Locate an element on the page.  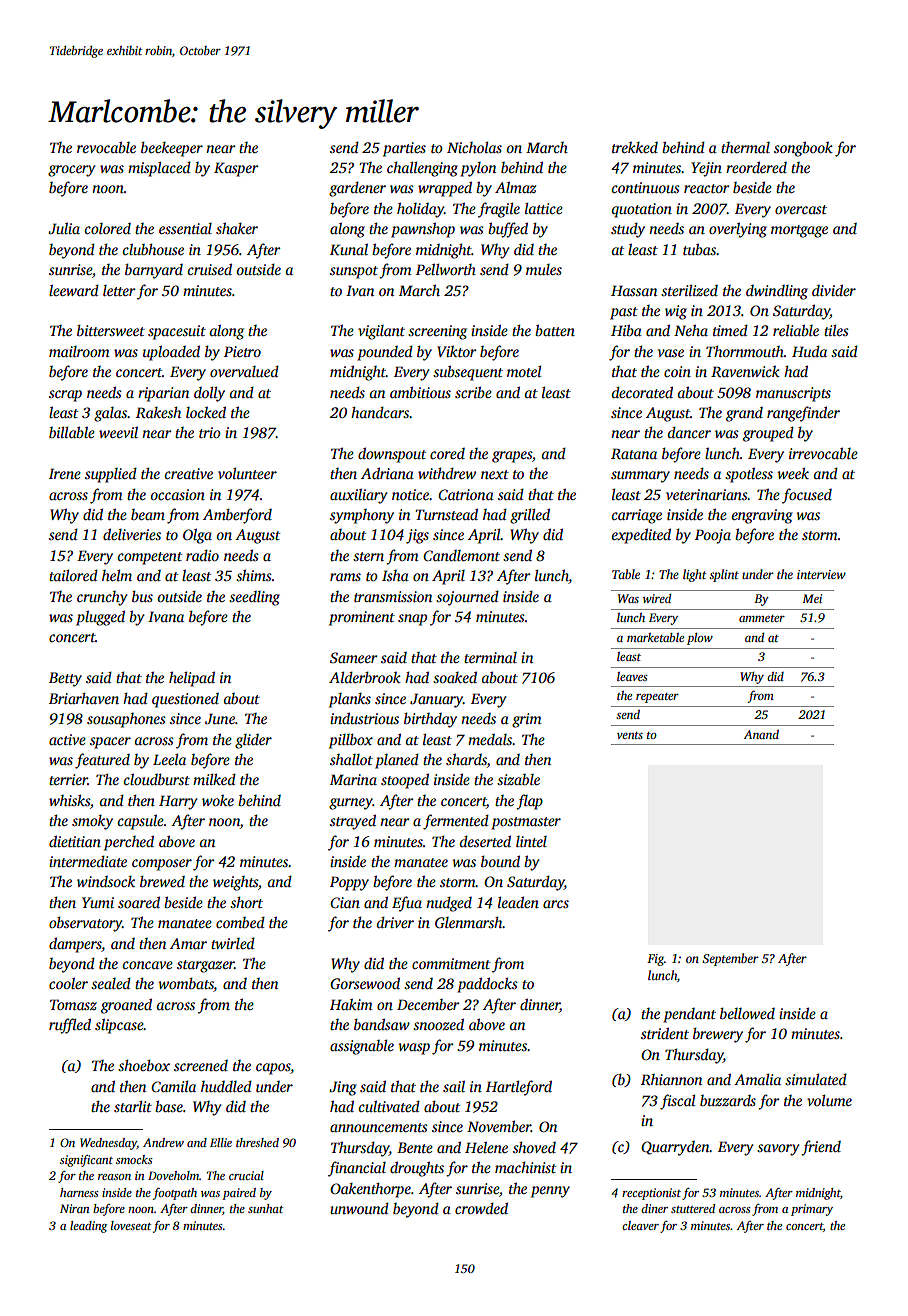
manuscripts is located at coordinates (793, 394).
